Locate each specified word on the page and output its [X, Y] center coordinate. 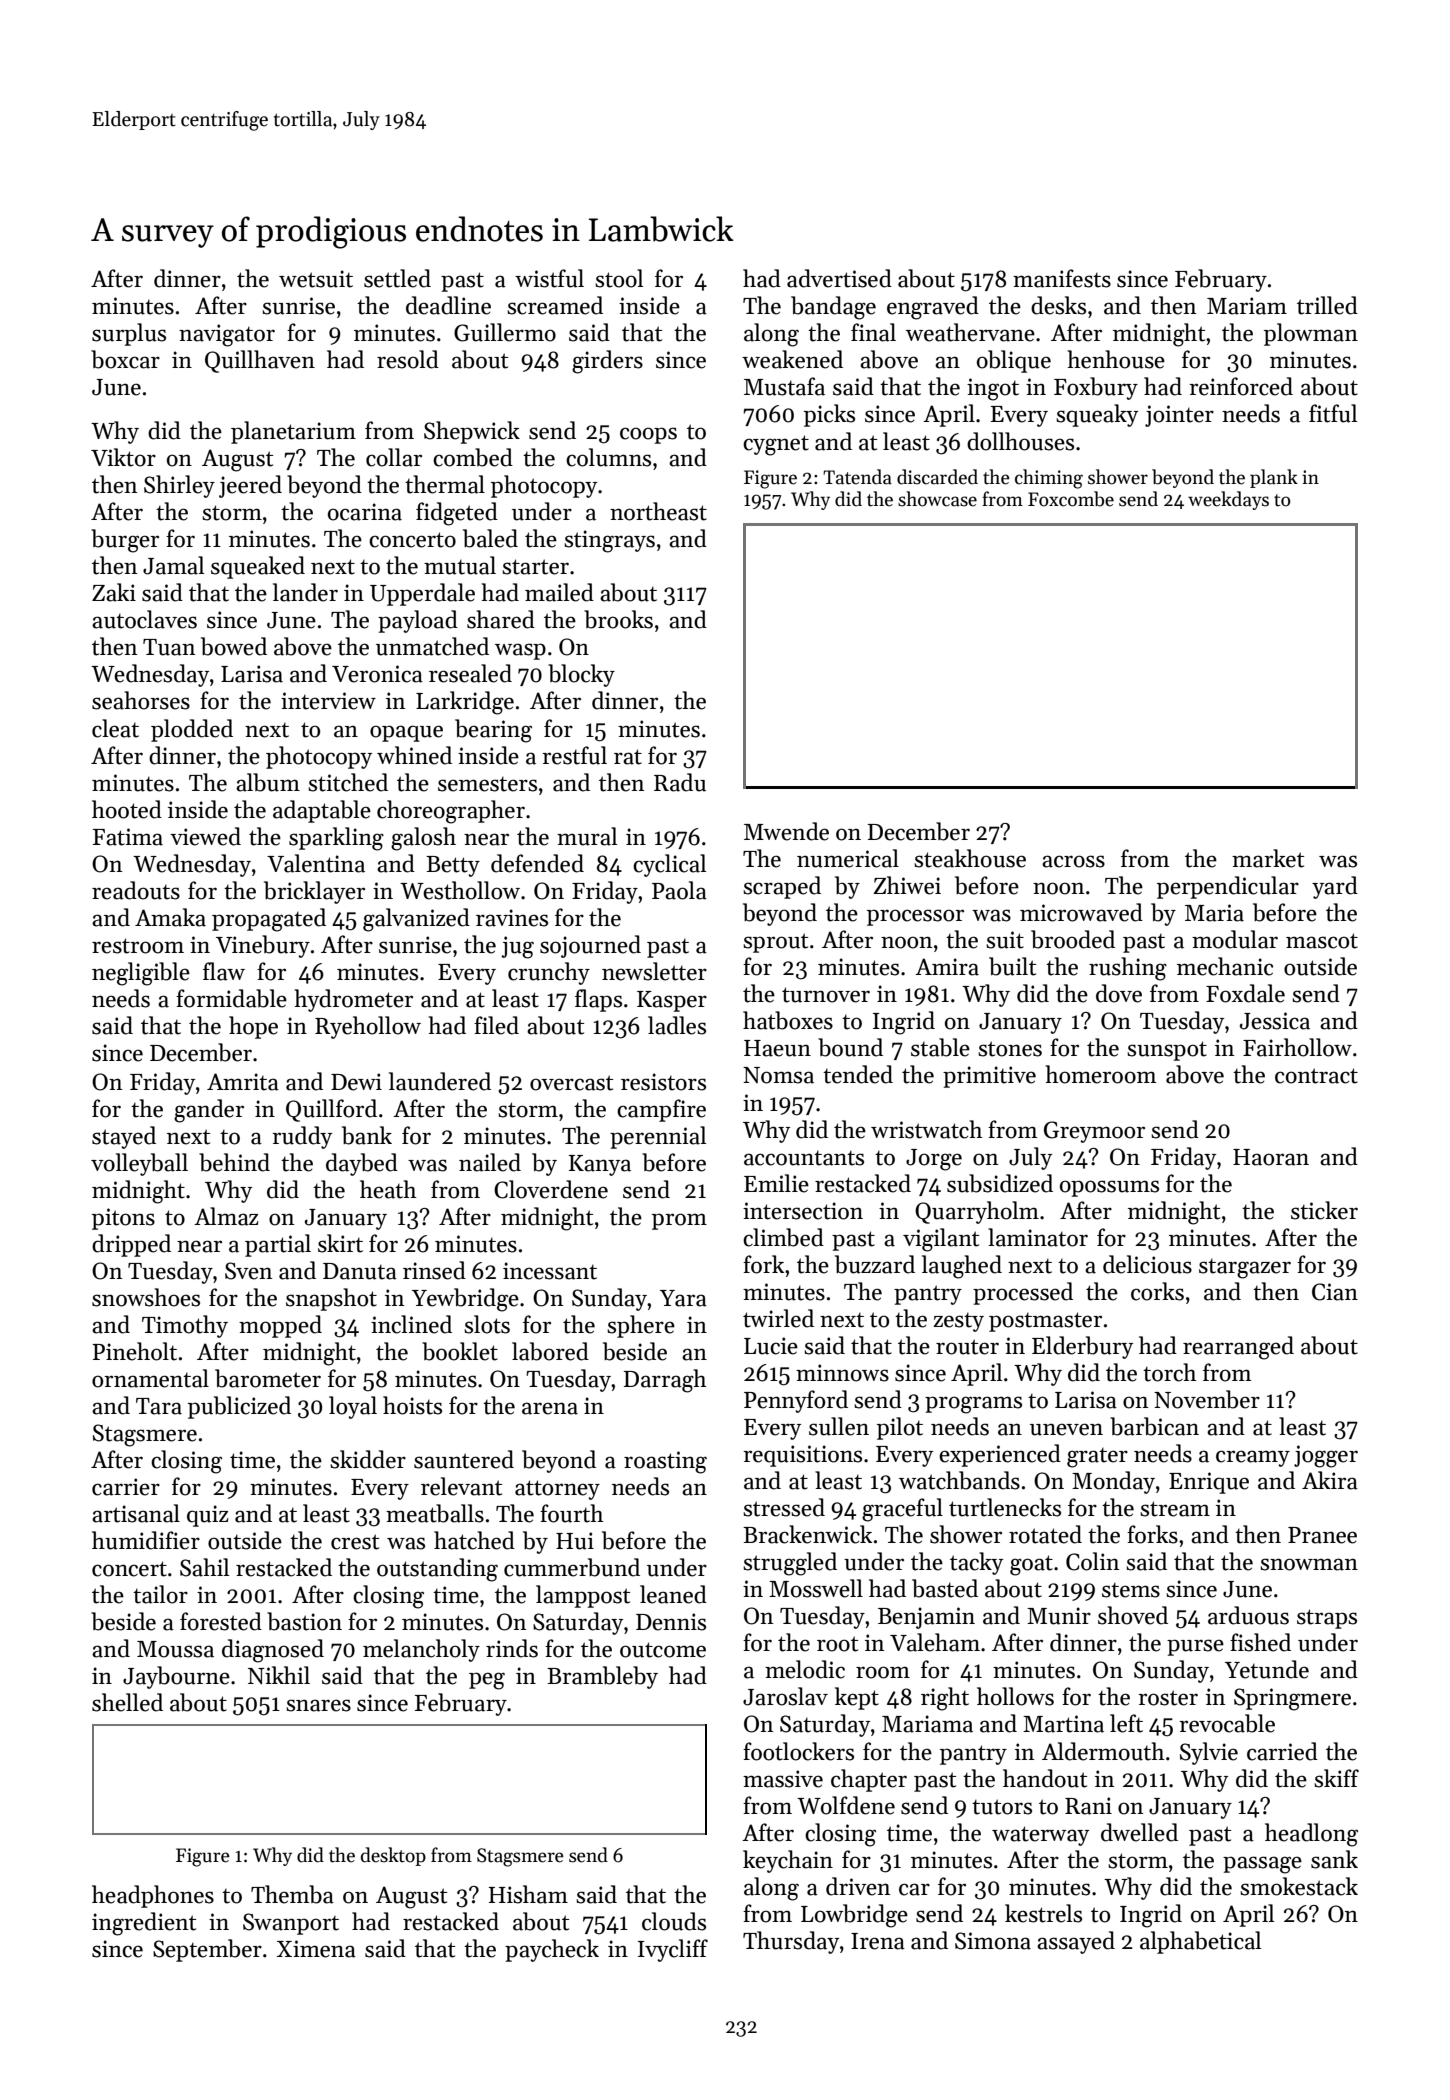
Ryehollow [368, 1027]
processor [915, 917]
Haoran [1271, 1157]
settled [397, 278]
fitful [1333, 413]
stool [619, 278]
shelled [127, 1702]
